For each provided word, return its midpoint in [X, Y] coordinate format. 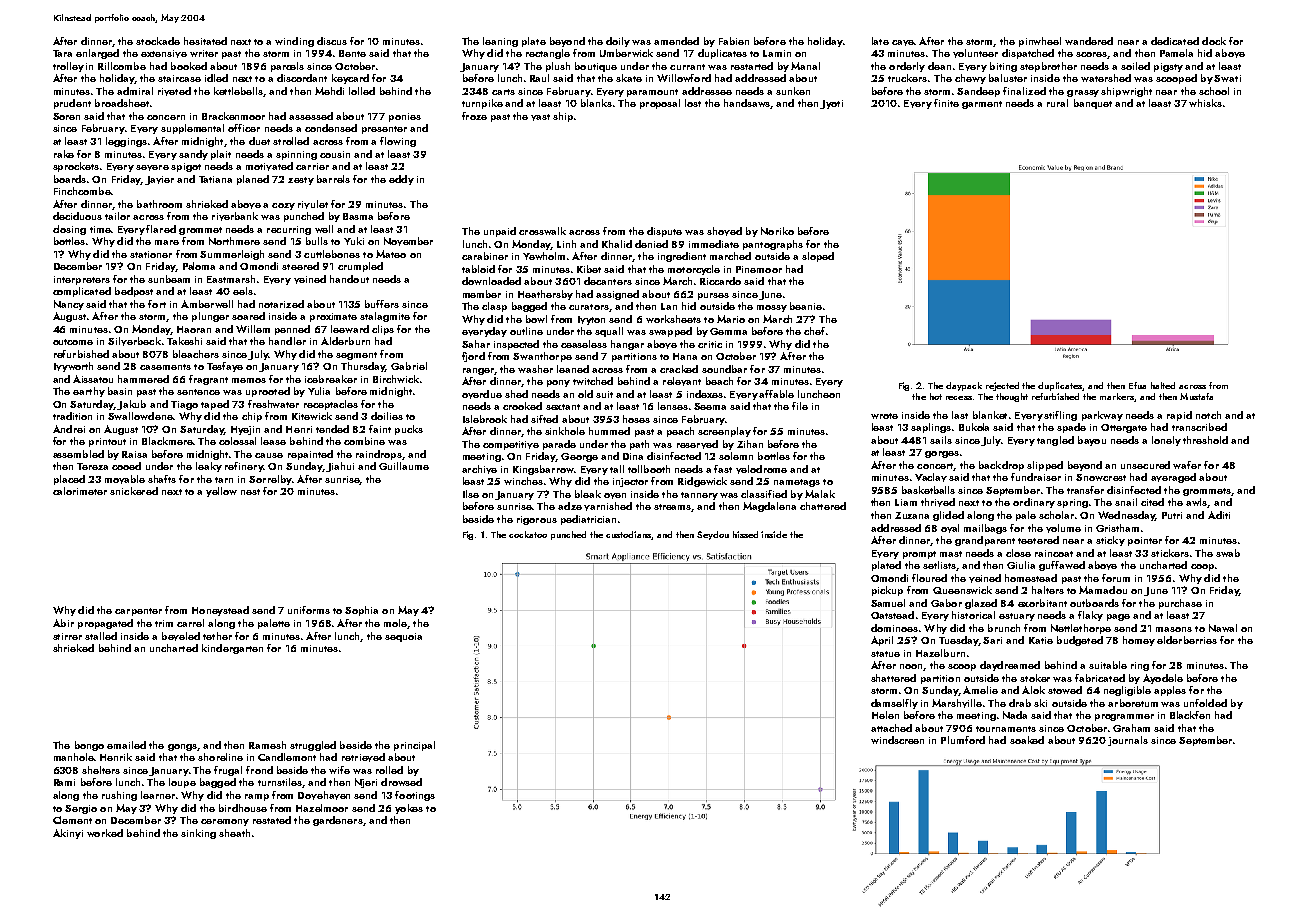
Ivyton [591, 320]
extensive [164, 54]
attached [891, 728]
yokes [409, 809]
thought [1012, 397]
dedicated [1175, 41]
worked [105, 833]
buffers [382, 304]
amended [676, 41]
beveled [181, 636]
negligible [1127, 691]
